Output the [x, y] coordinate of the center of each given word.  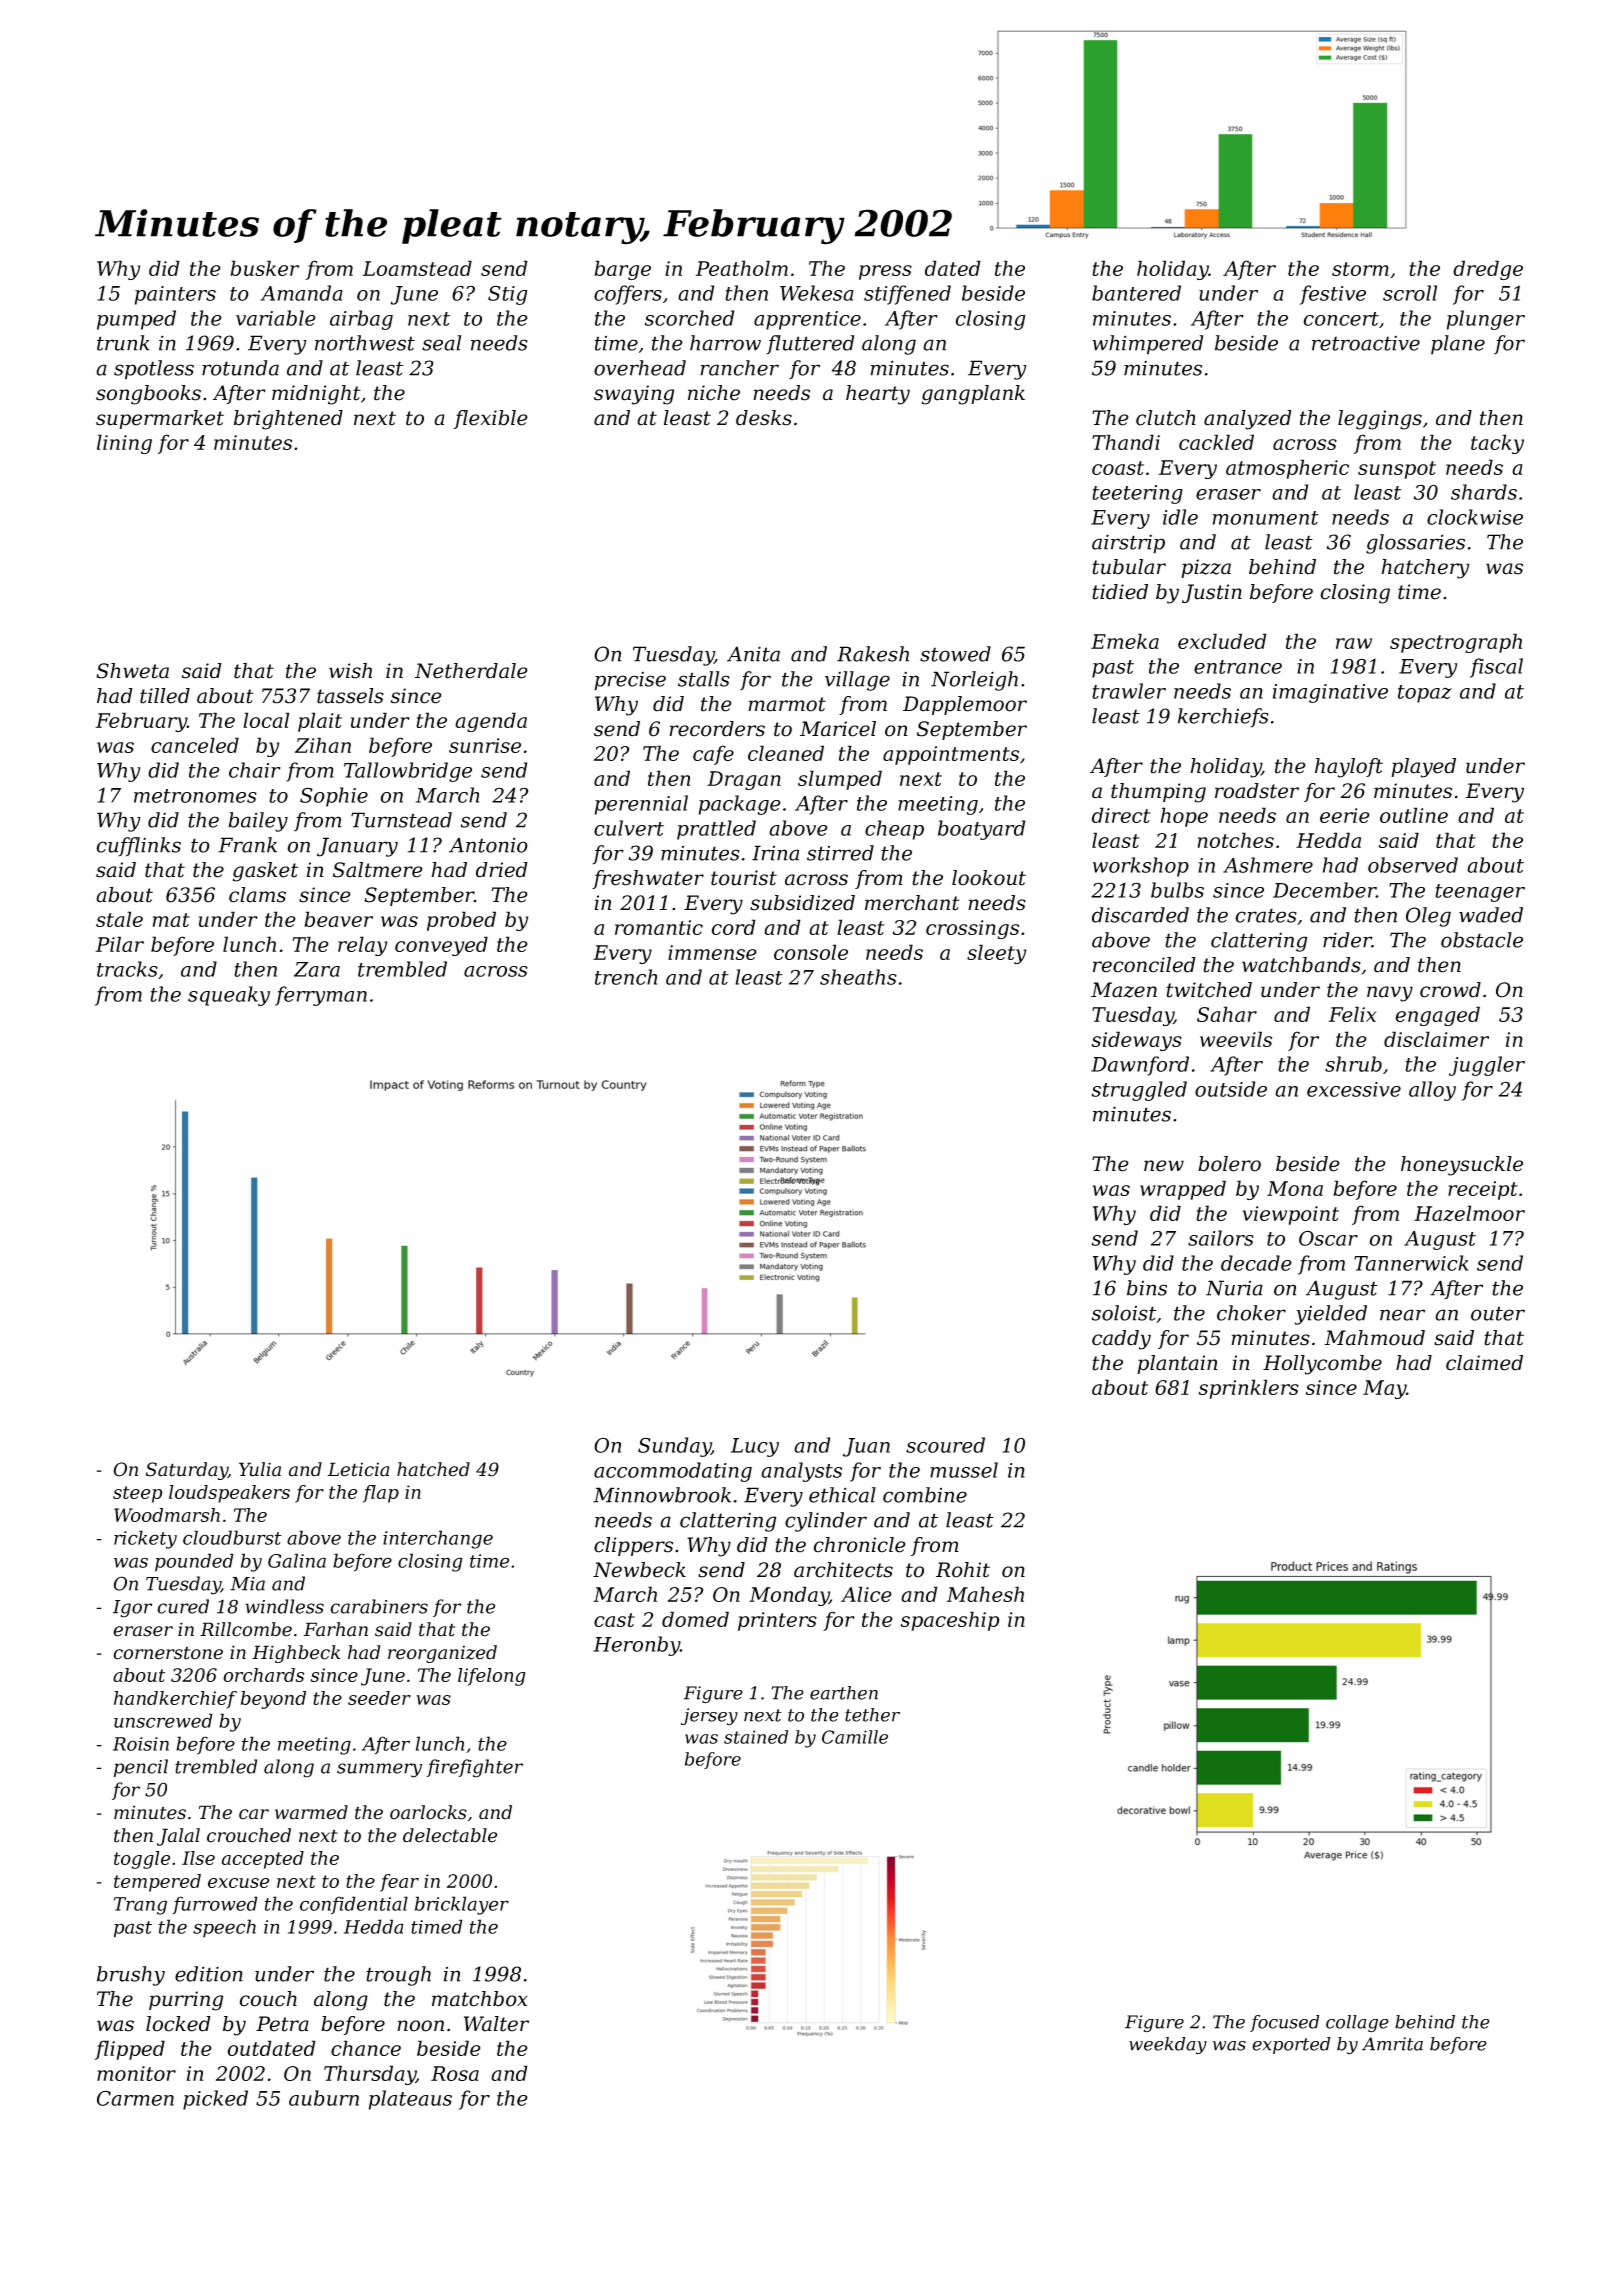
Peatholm [742, 268]
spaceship [950, 1621]
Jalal [178, 1837]
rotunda [240, 368]
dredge [1488, 270]
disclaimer [1436, 1039]
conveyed [441, 946]
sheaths [858, 977]
